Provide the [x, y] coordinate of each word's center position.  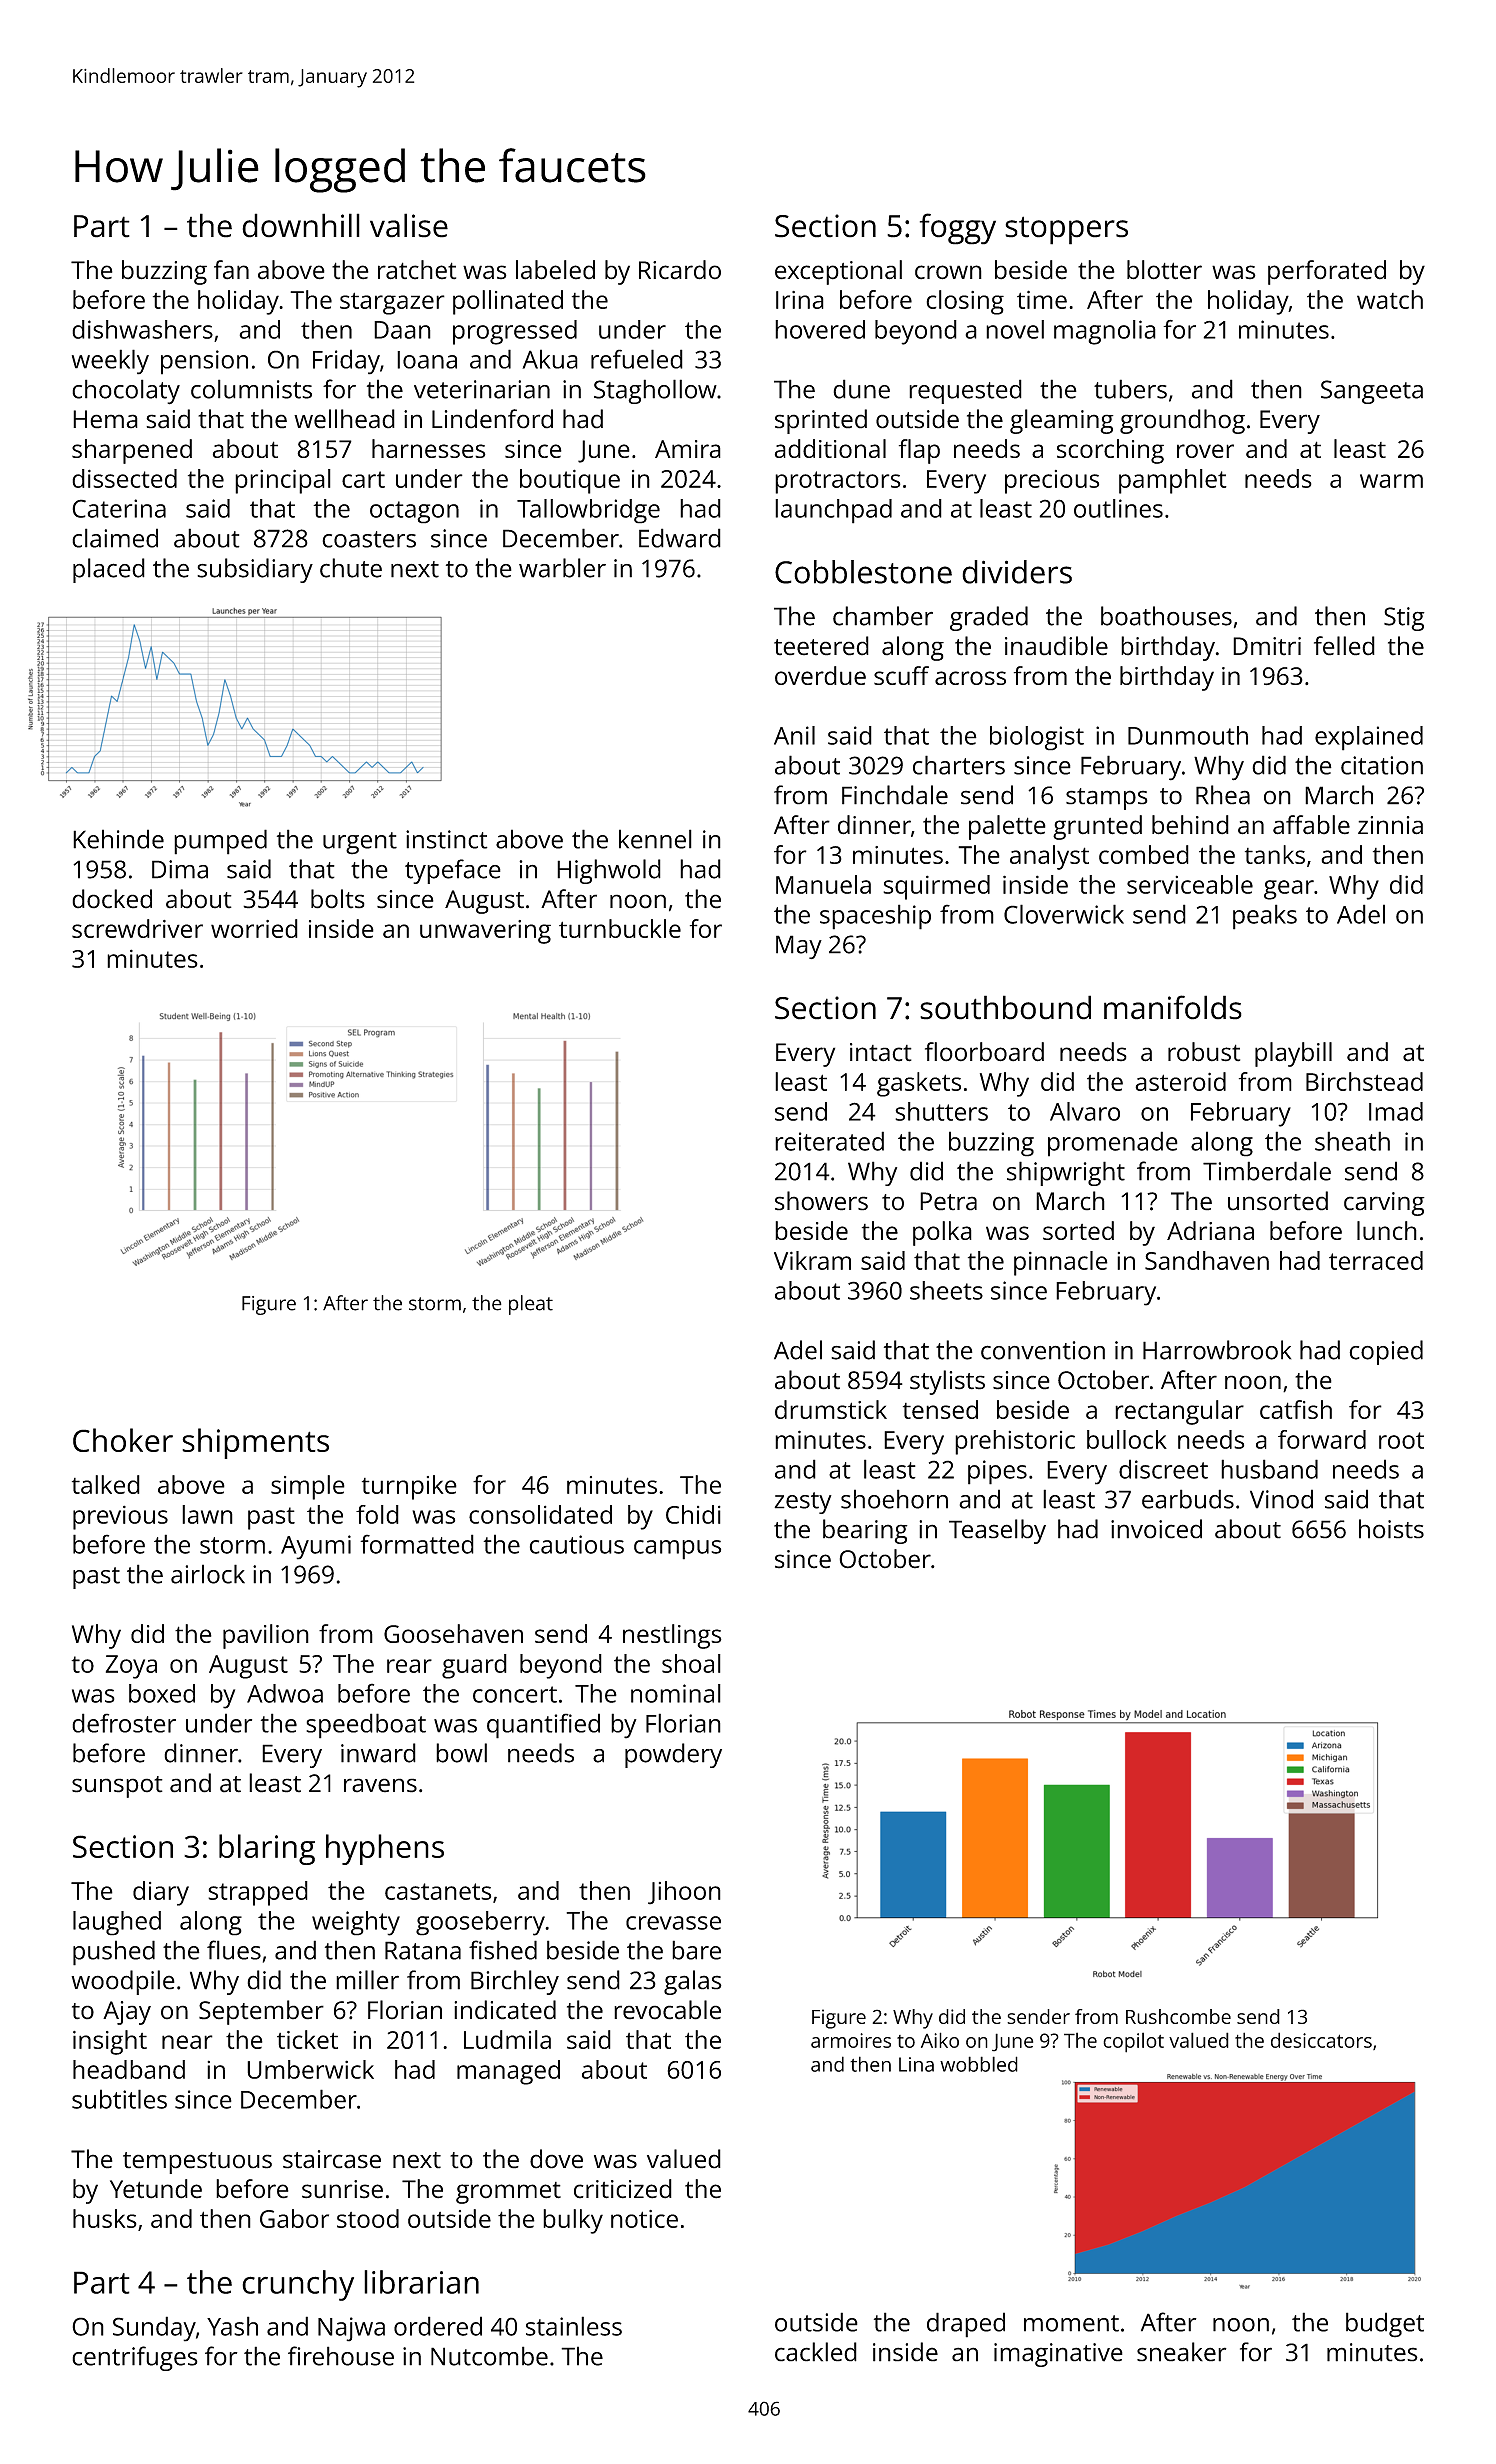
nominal [676, 1693]
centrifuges [135, 2358]
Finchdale [895, 795]
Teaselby [997, 1531]
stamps [1107, 799]
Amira [688, 449]
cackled [816, 2352]
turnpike [409, 1487]
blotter [1164, 270]
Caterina [119, 508]
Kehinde [118, 839]
